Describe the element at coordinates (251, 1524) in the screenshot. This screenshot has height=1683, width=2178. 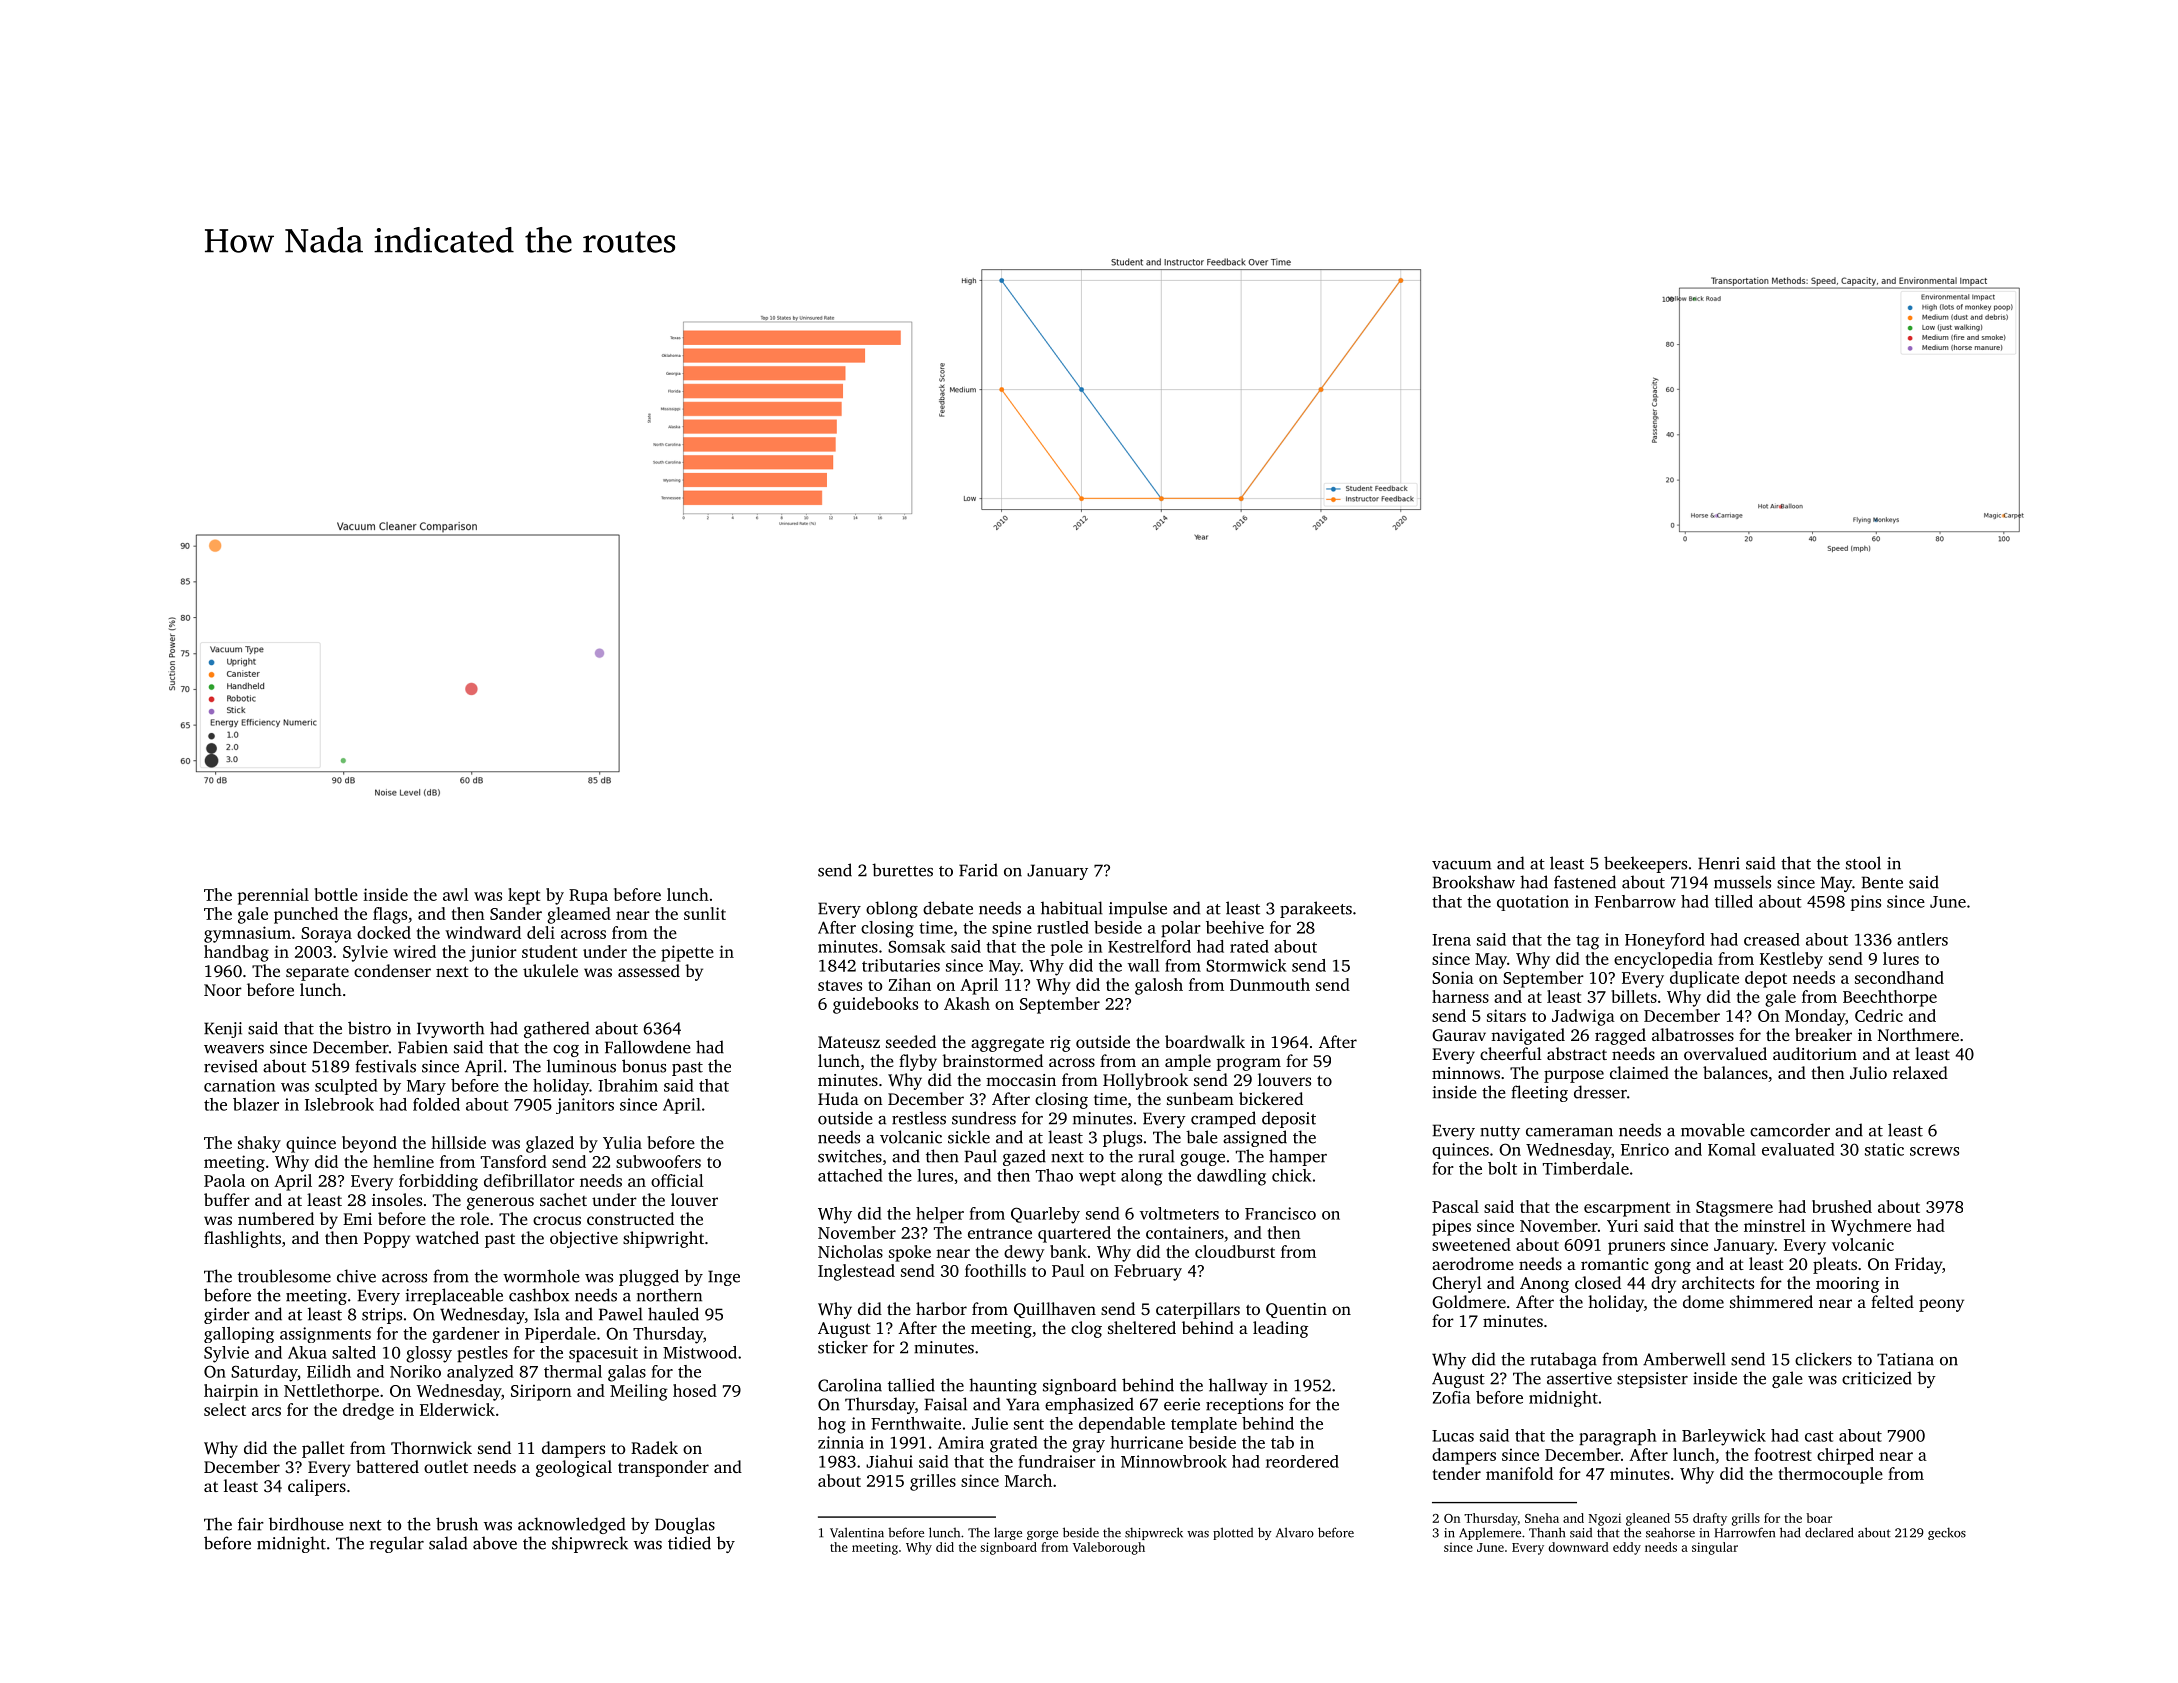
I see `fair` at that location.
